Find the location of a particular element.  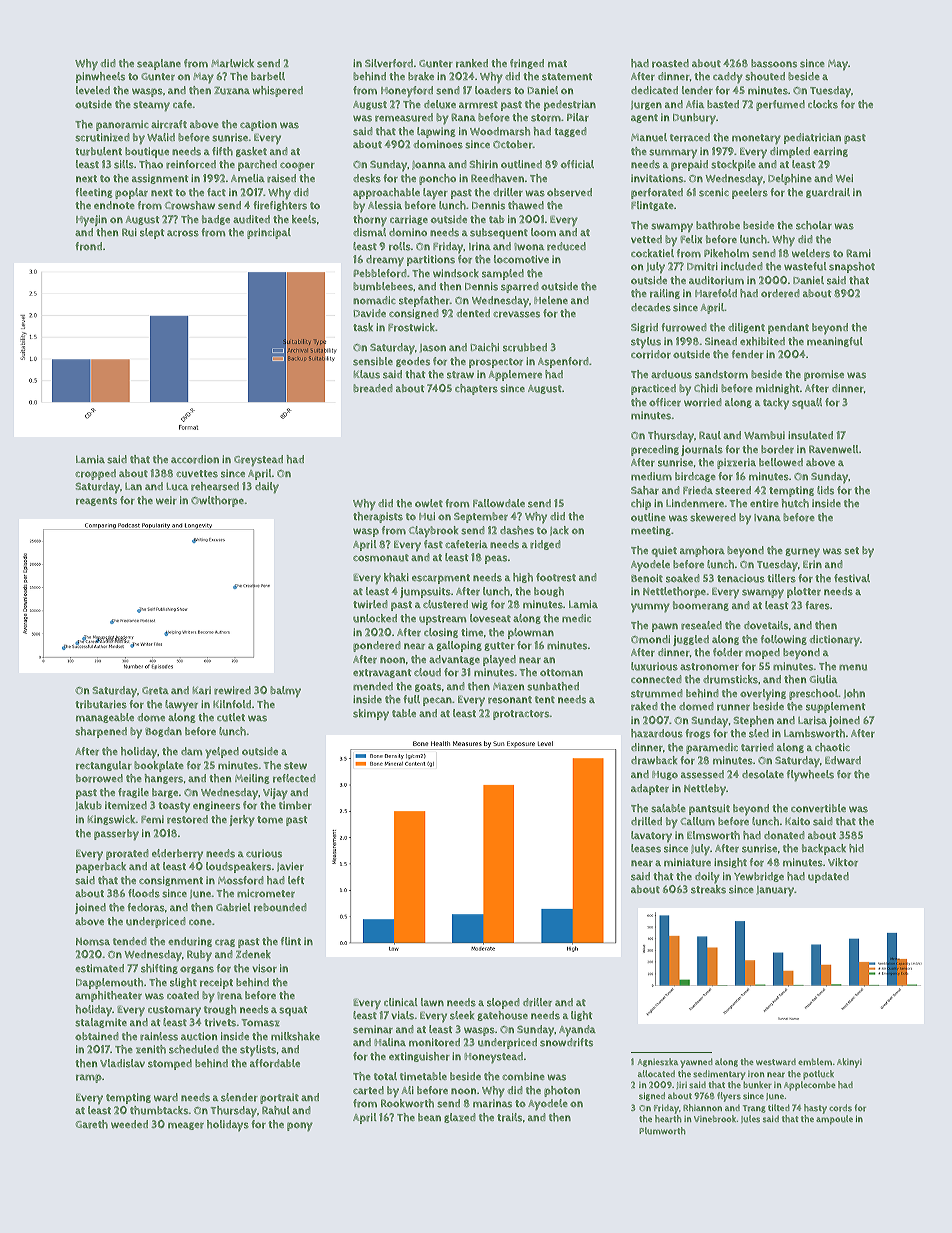

festival is located at coordinates (852, 578).
